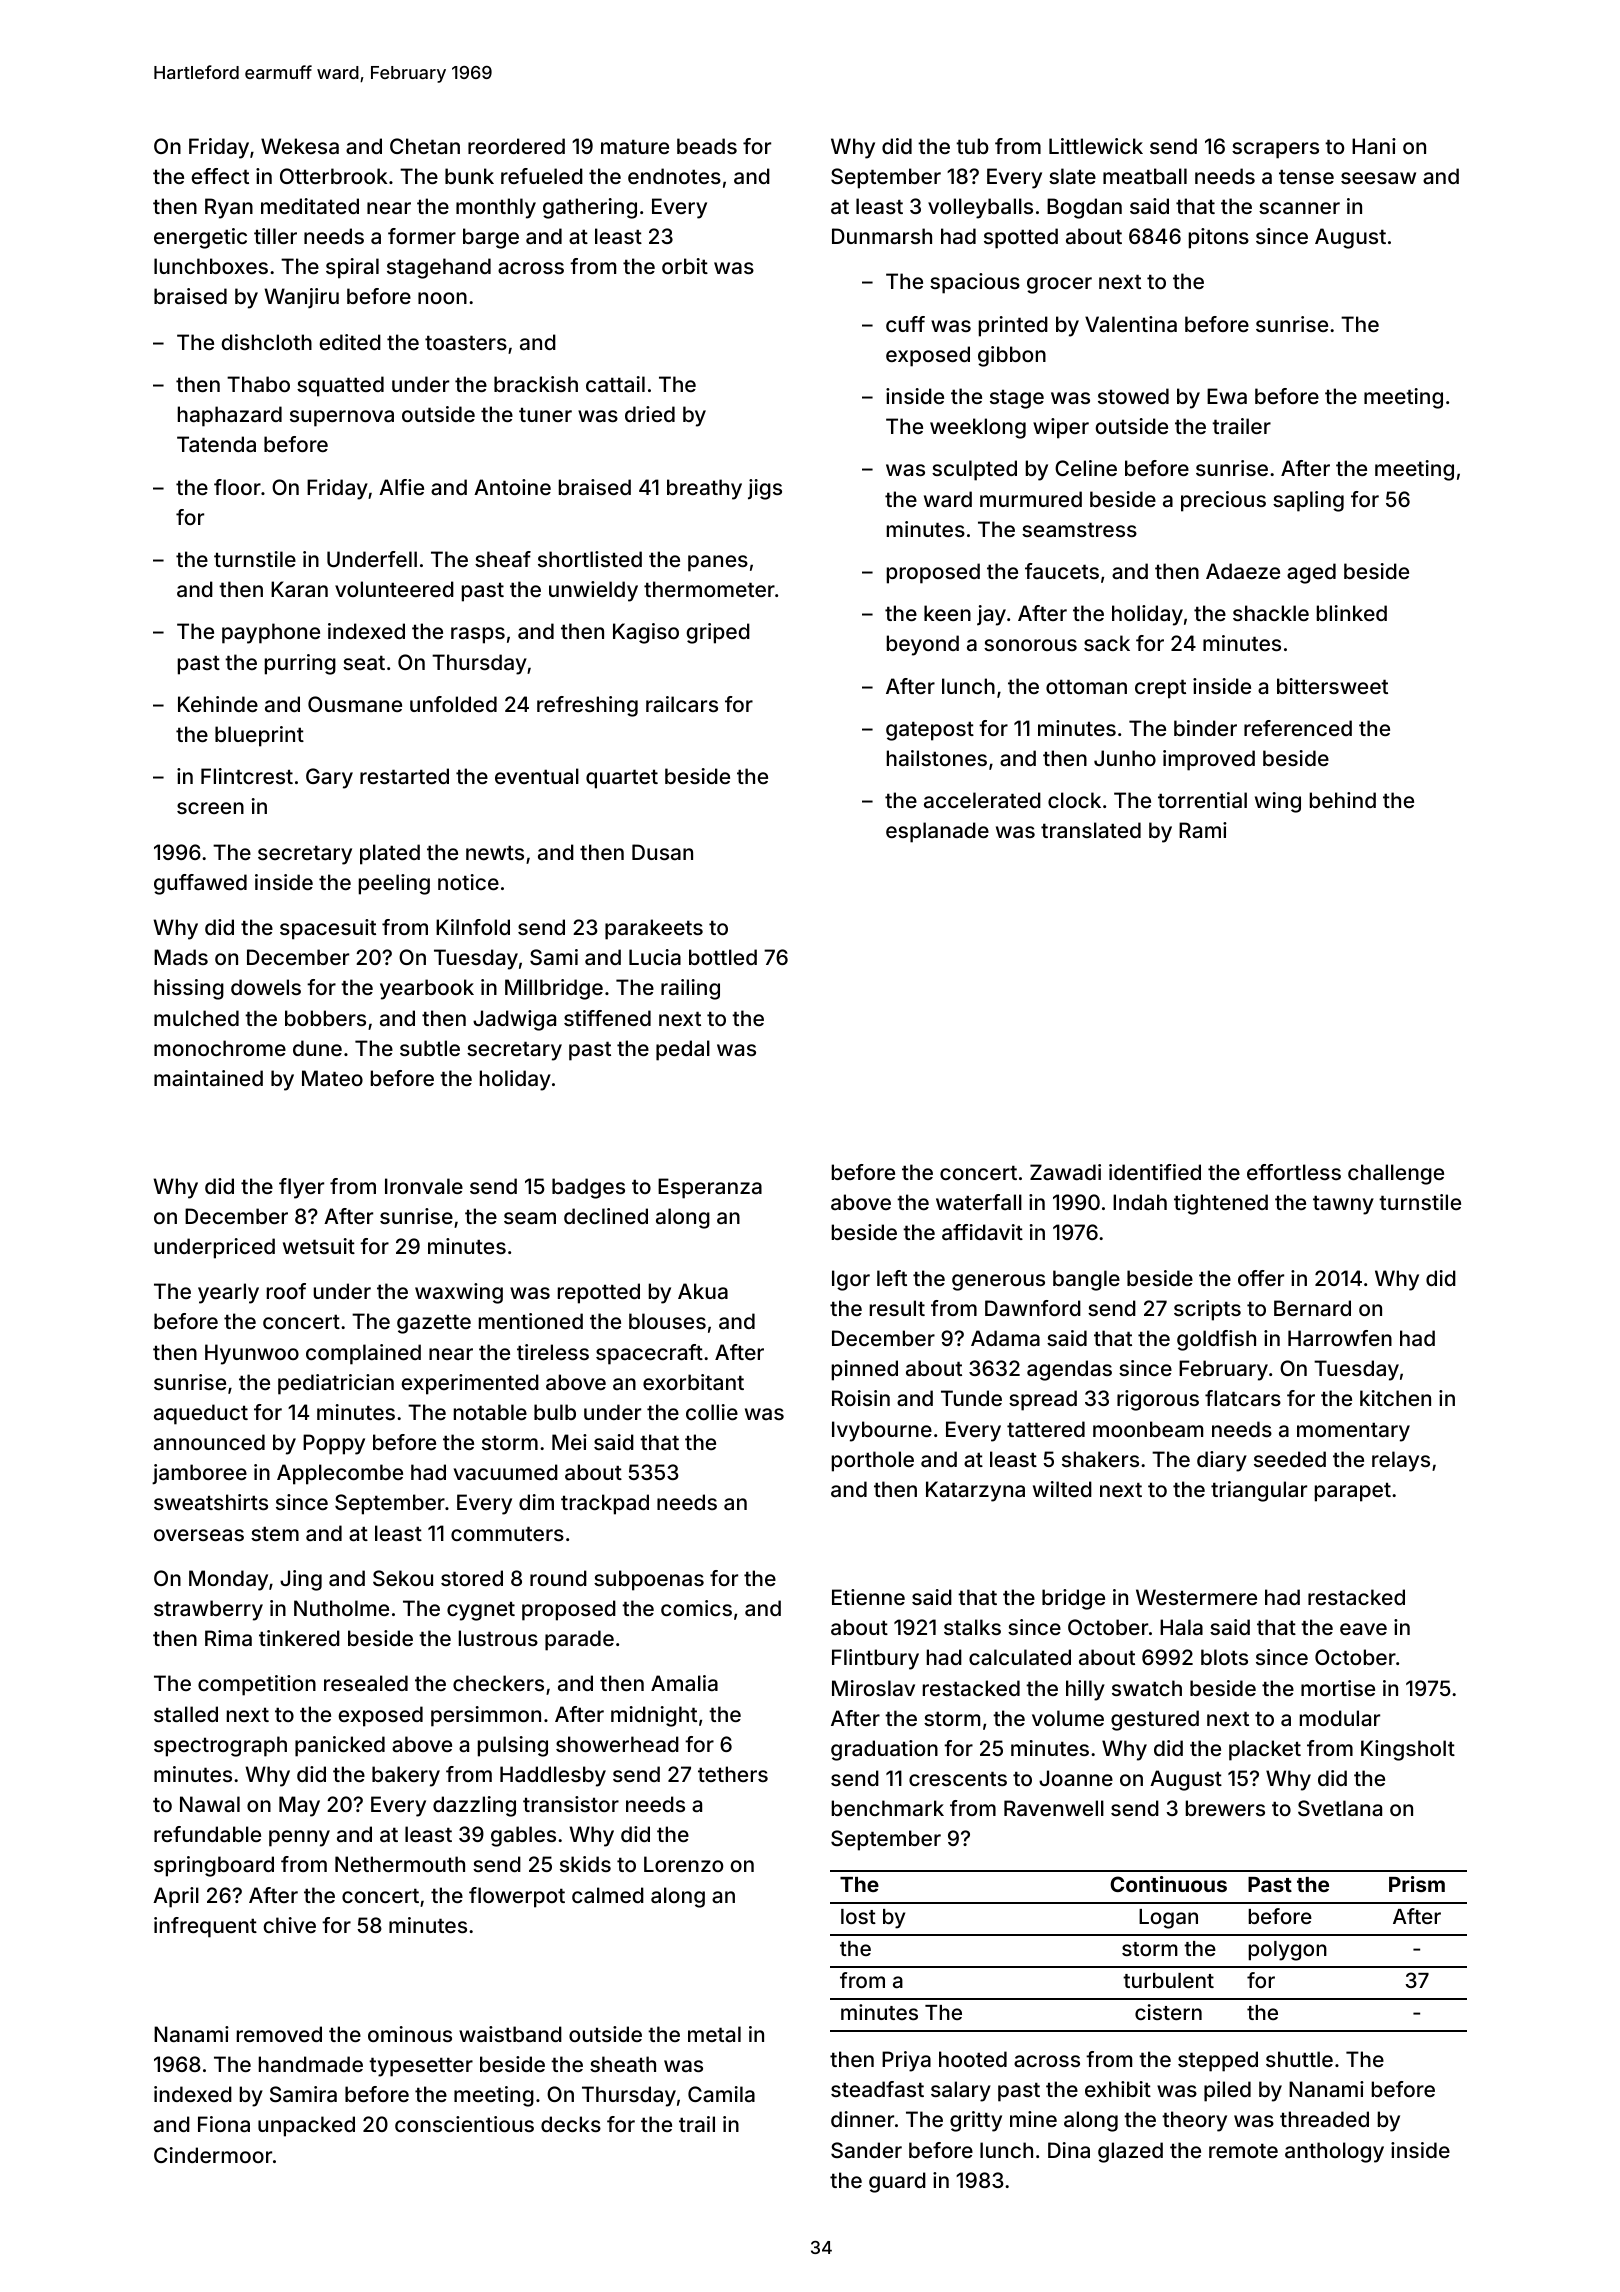 The image size is (1620, 2292). What do you see at coordinates (364, 662) in the screenshot?
I see `seat` at bounding box center [364, 662].
